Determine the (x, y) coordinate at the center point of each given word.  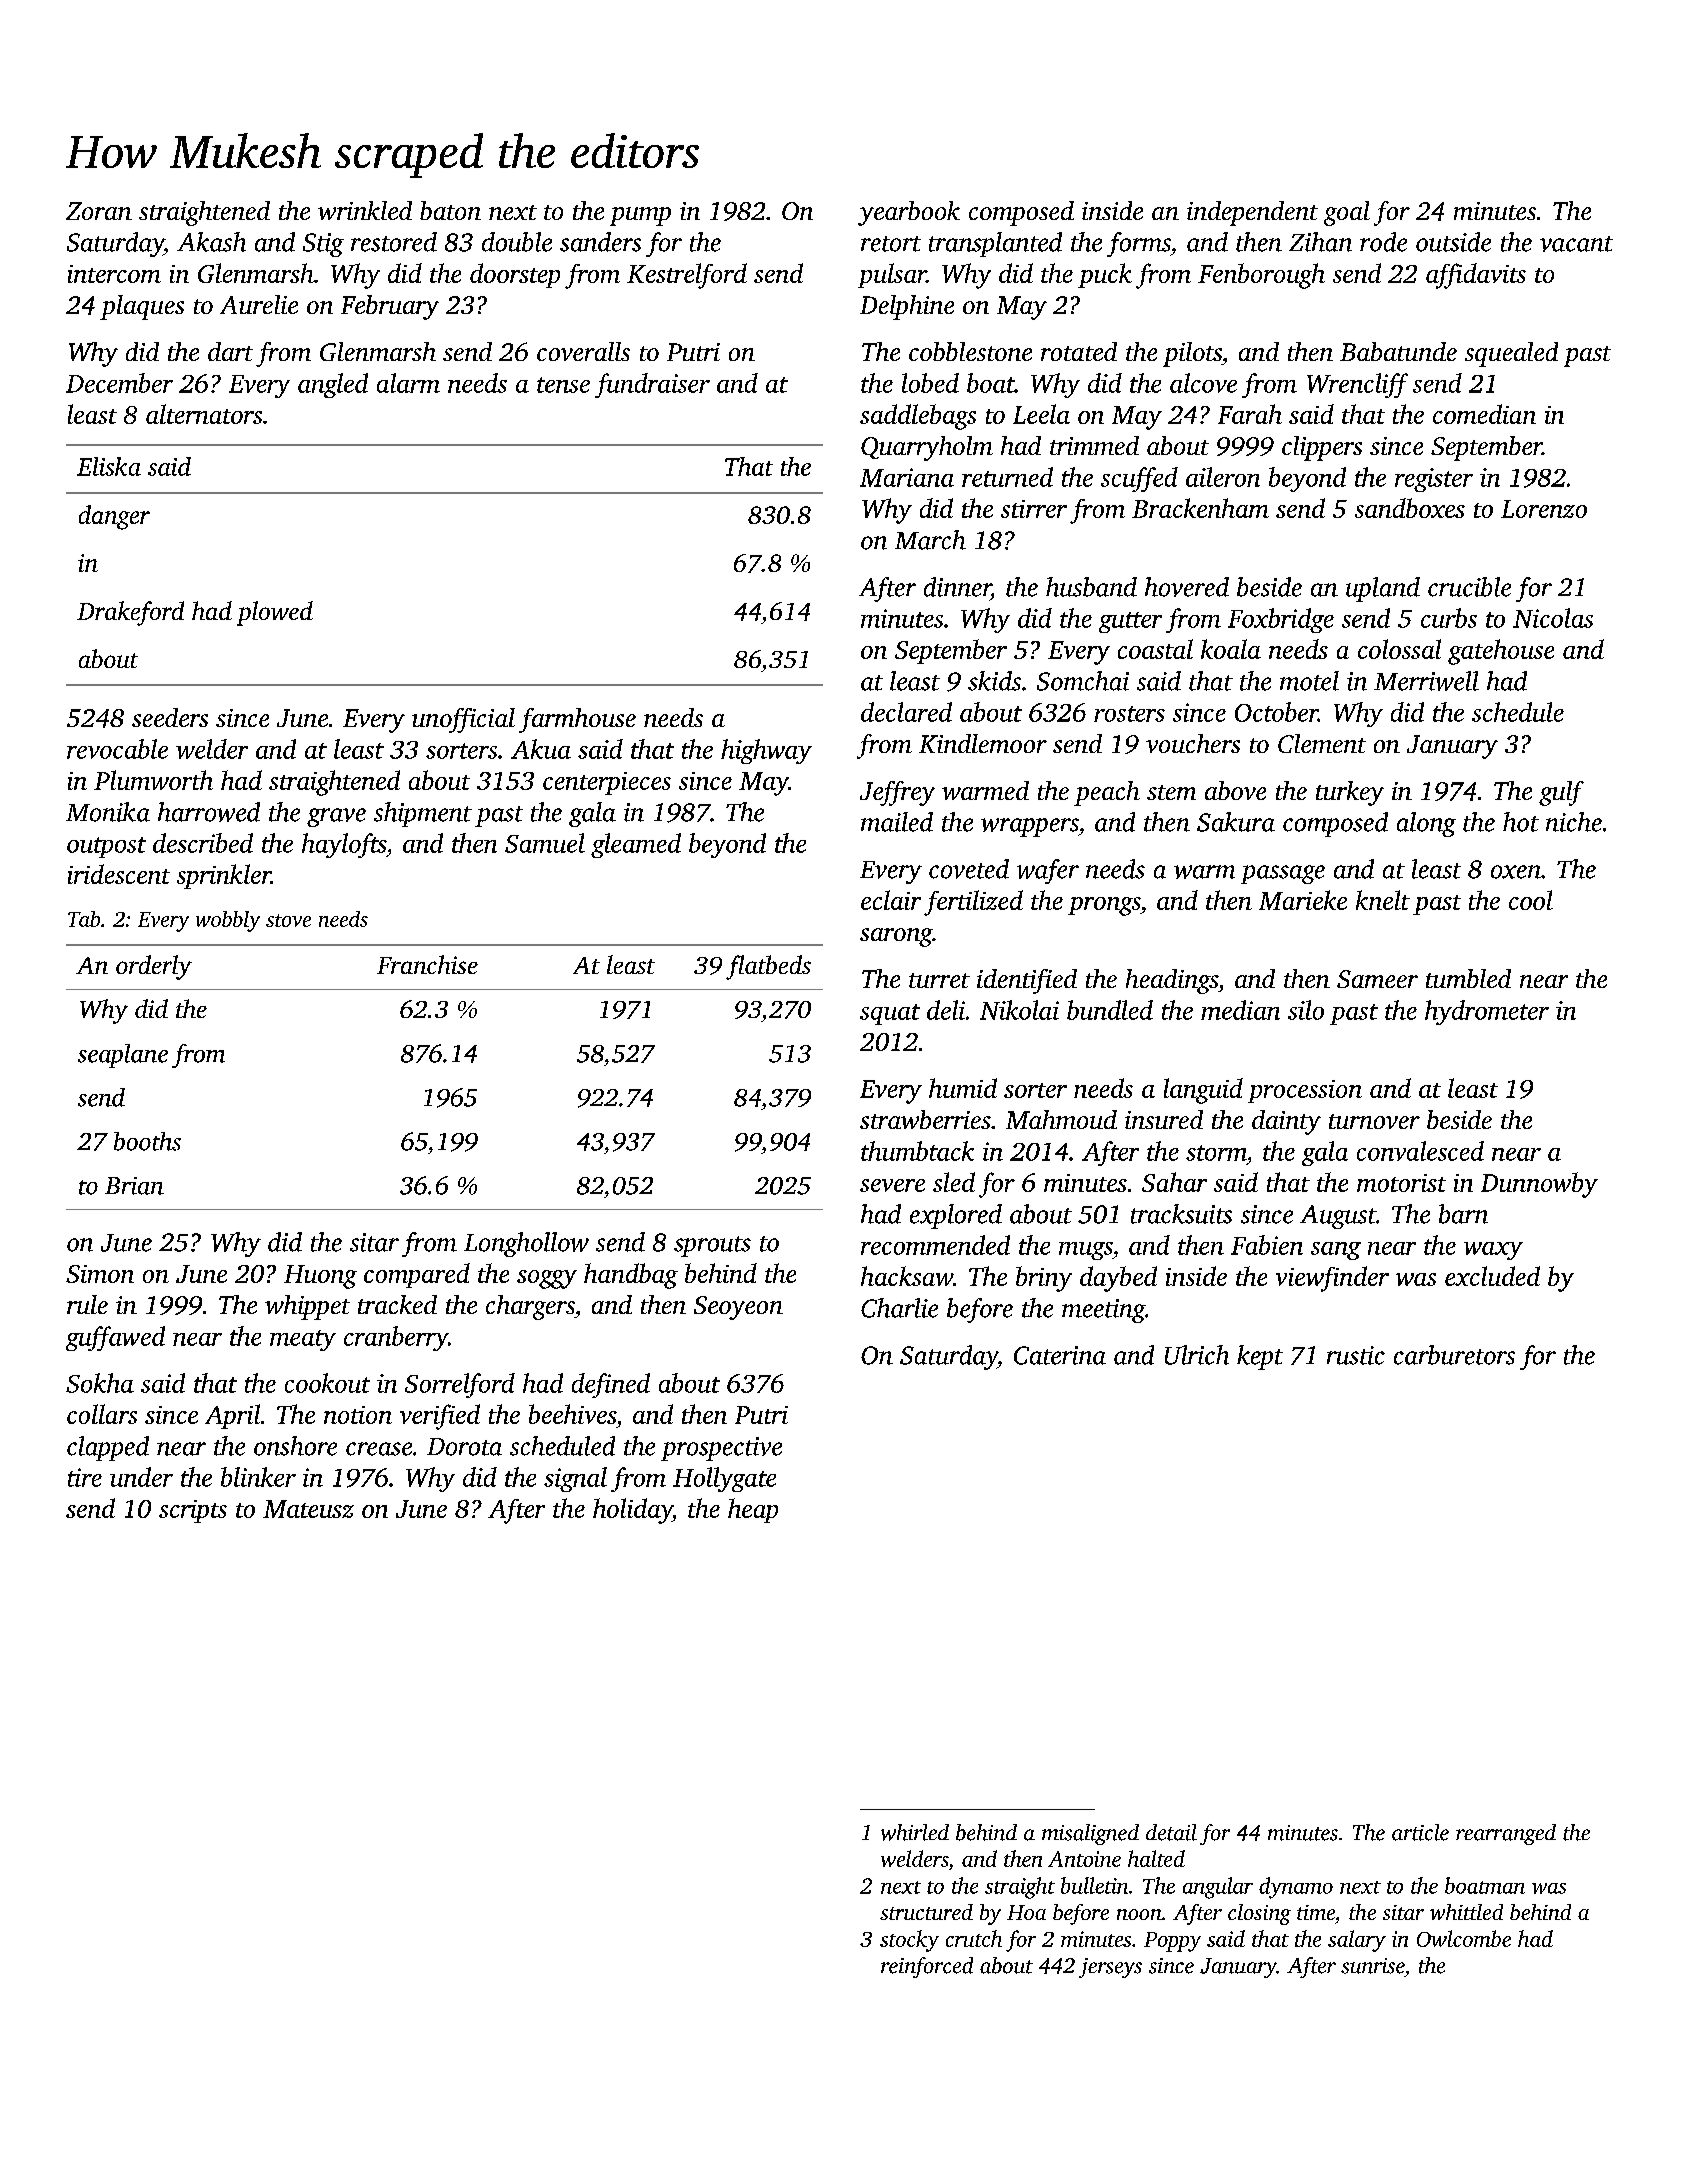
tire (85, 1477)
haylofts (344, 845)
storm (1216, 1153)
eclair (891, 900)
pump (640, 216)
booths (147, 1141)
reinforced (927, 1967)
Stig (323, 245)
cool (1531, 900)
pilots (1192, 354)
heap (753, 1510)
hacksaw (907, 1276)
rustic (1356, 1355)
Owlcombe (1464, 1938)
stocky (909, 1941)
